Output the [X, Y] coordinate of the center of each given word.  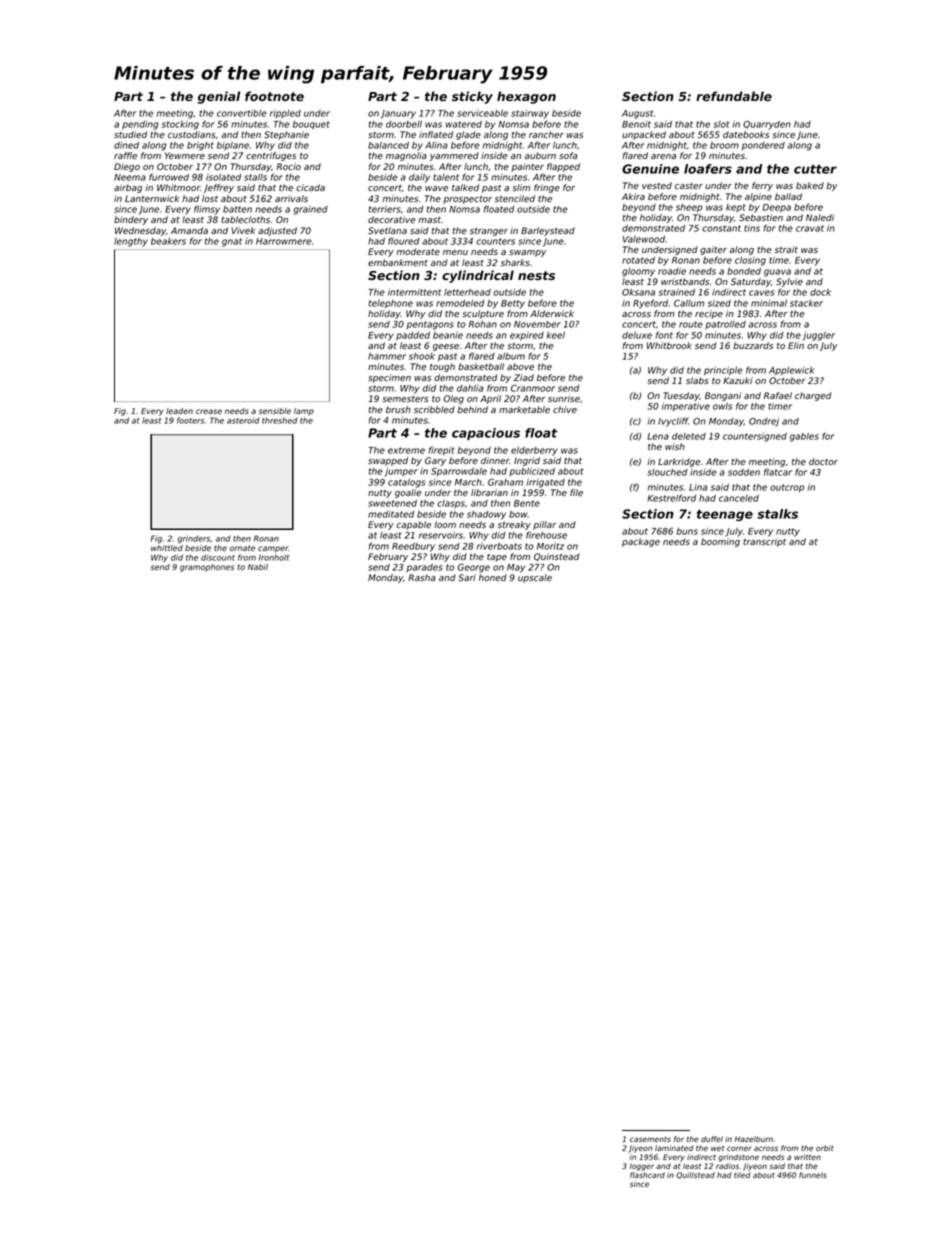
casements [650, 1139]
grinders [194, 539]
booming [720, 542]
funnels [813, 1175]
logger [642, 1167]
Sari [467, 577]
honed [493, 577]
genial [219, 97]
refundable [734, 96]
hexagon [526, 97]
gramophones [207, 568]
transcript [764, 542]
